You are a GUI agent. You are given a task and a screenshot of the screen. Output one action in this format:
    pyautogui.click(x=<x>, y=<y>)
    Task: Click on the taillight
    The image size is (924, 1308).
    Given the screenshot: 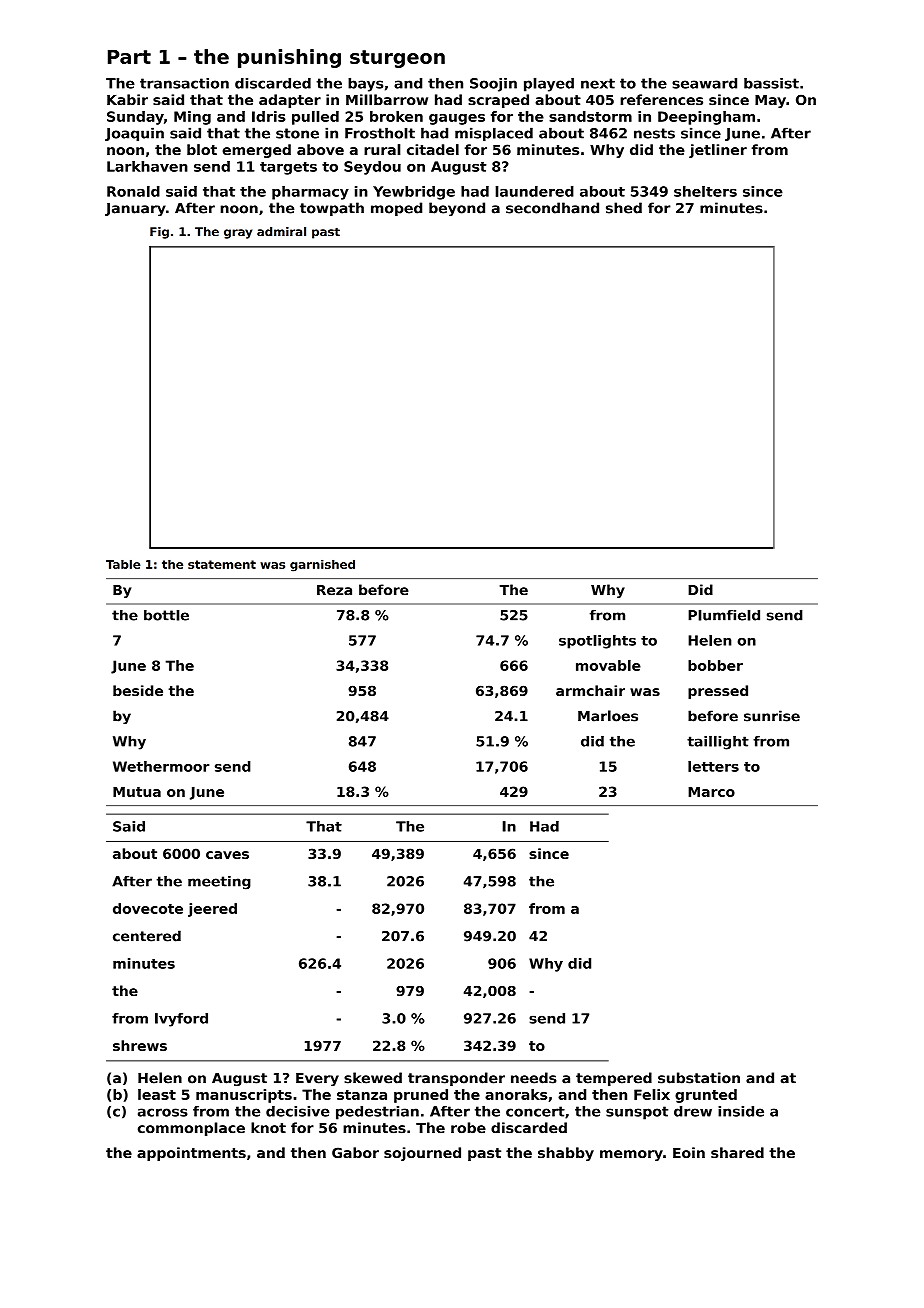 What is the action you would take?
    pyautogui.click(x=718, y=742)
